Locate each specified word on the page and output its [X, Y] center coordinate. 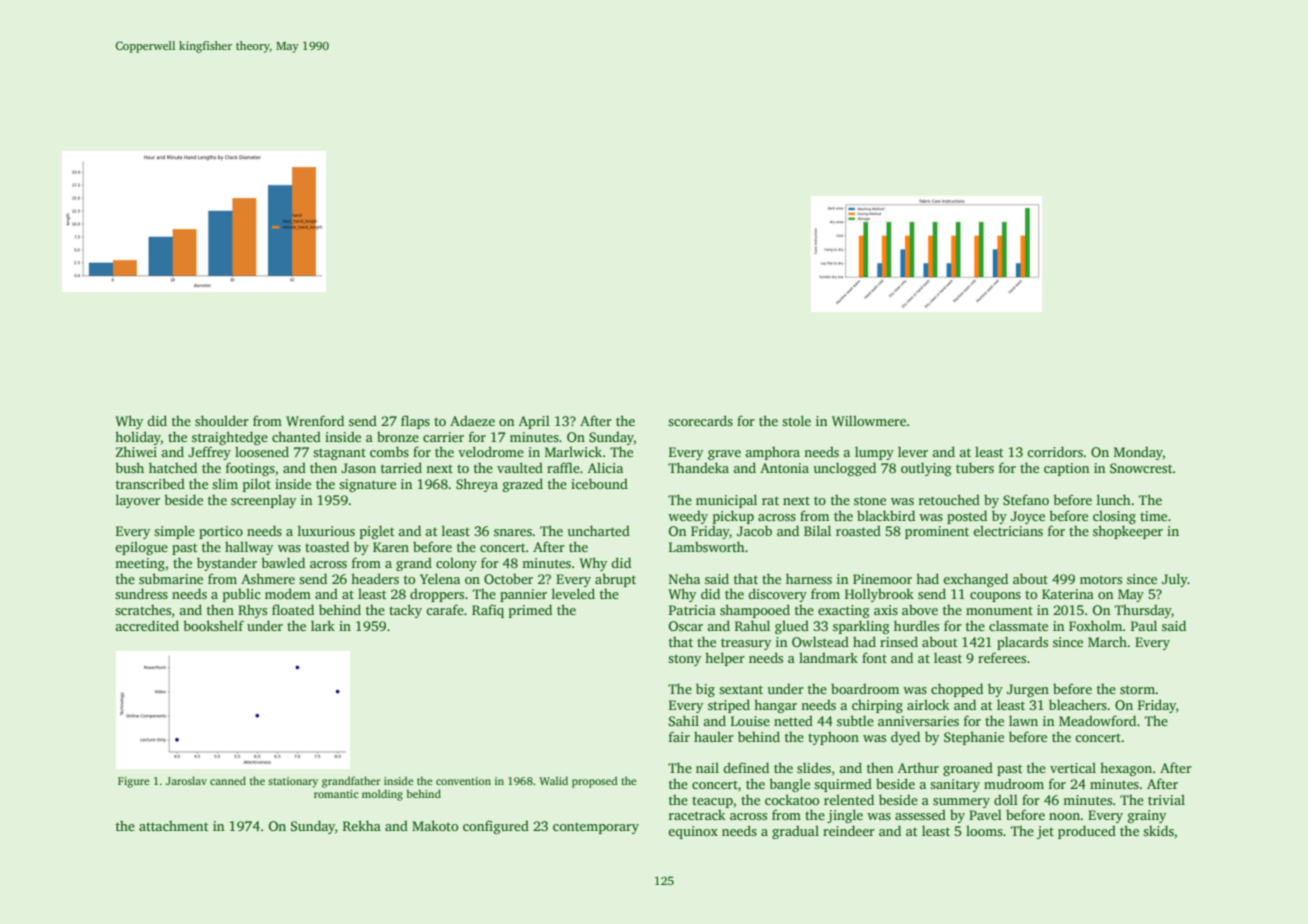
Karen [391, 547]
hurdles [916, 625]
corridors [1055, 451]
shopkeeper [1128, 532]
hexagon [1126, 769]
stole [796, 420]
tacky [405, 611]
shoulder [222, 420]
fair [679, 736]
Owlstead [820, 641]
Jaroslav [186, 780]
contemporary [596, 828]
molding [382, 795]
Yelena [440, 578]
